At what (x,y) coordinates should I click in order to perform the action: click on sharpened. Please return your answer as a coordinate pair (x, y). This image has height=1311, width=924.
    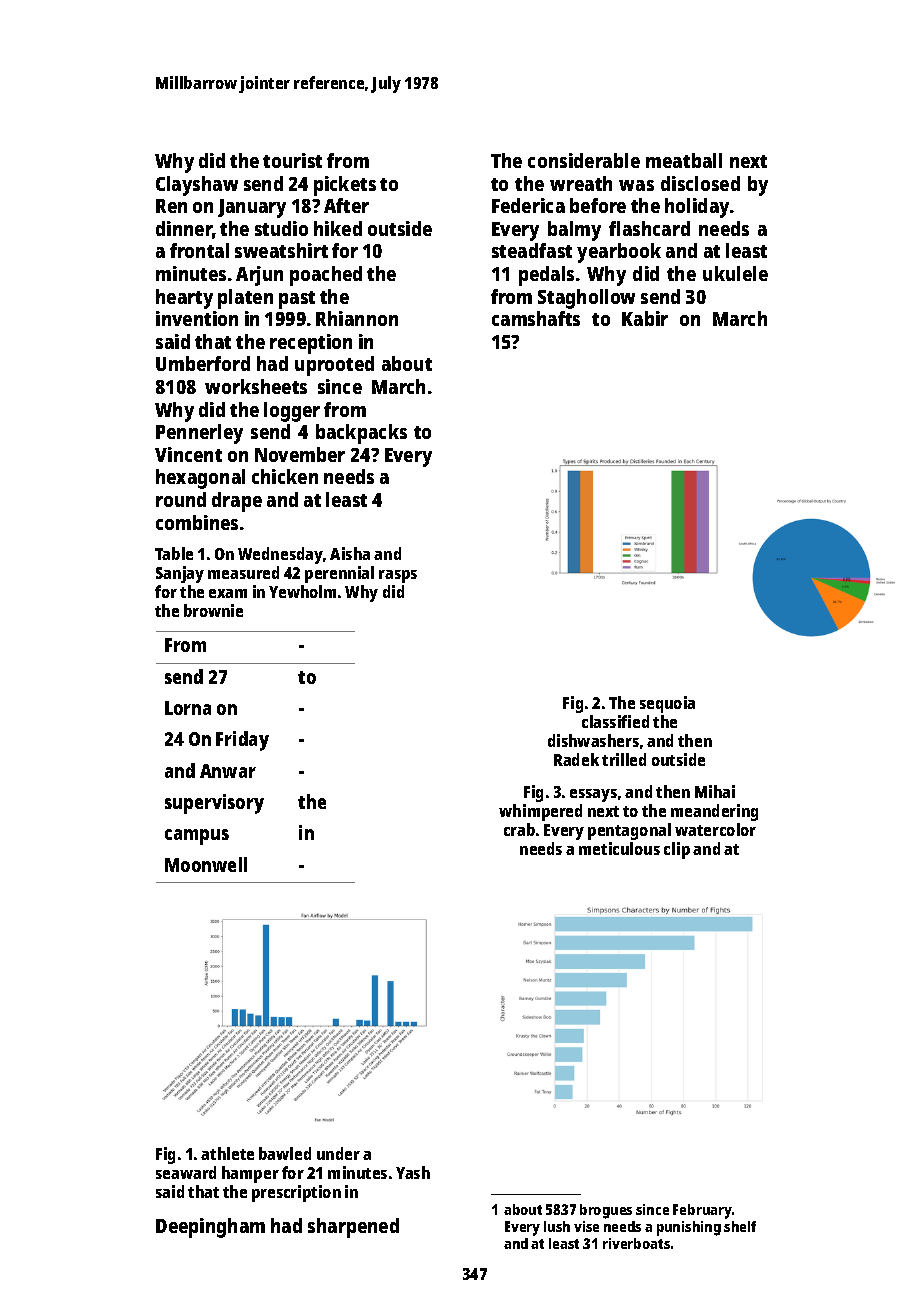
    Looking at the image, I should click on (353, 1228).
